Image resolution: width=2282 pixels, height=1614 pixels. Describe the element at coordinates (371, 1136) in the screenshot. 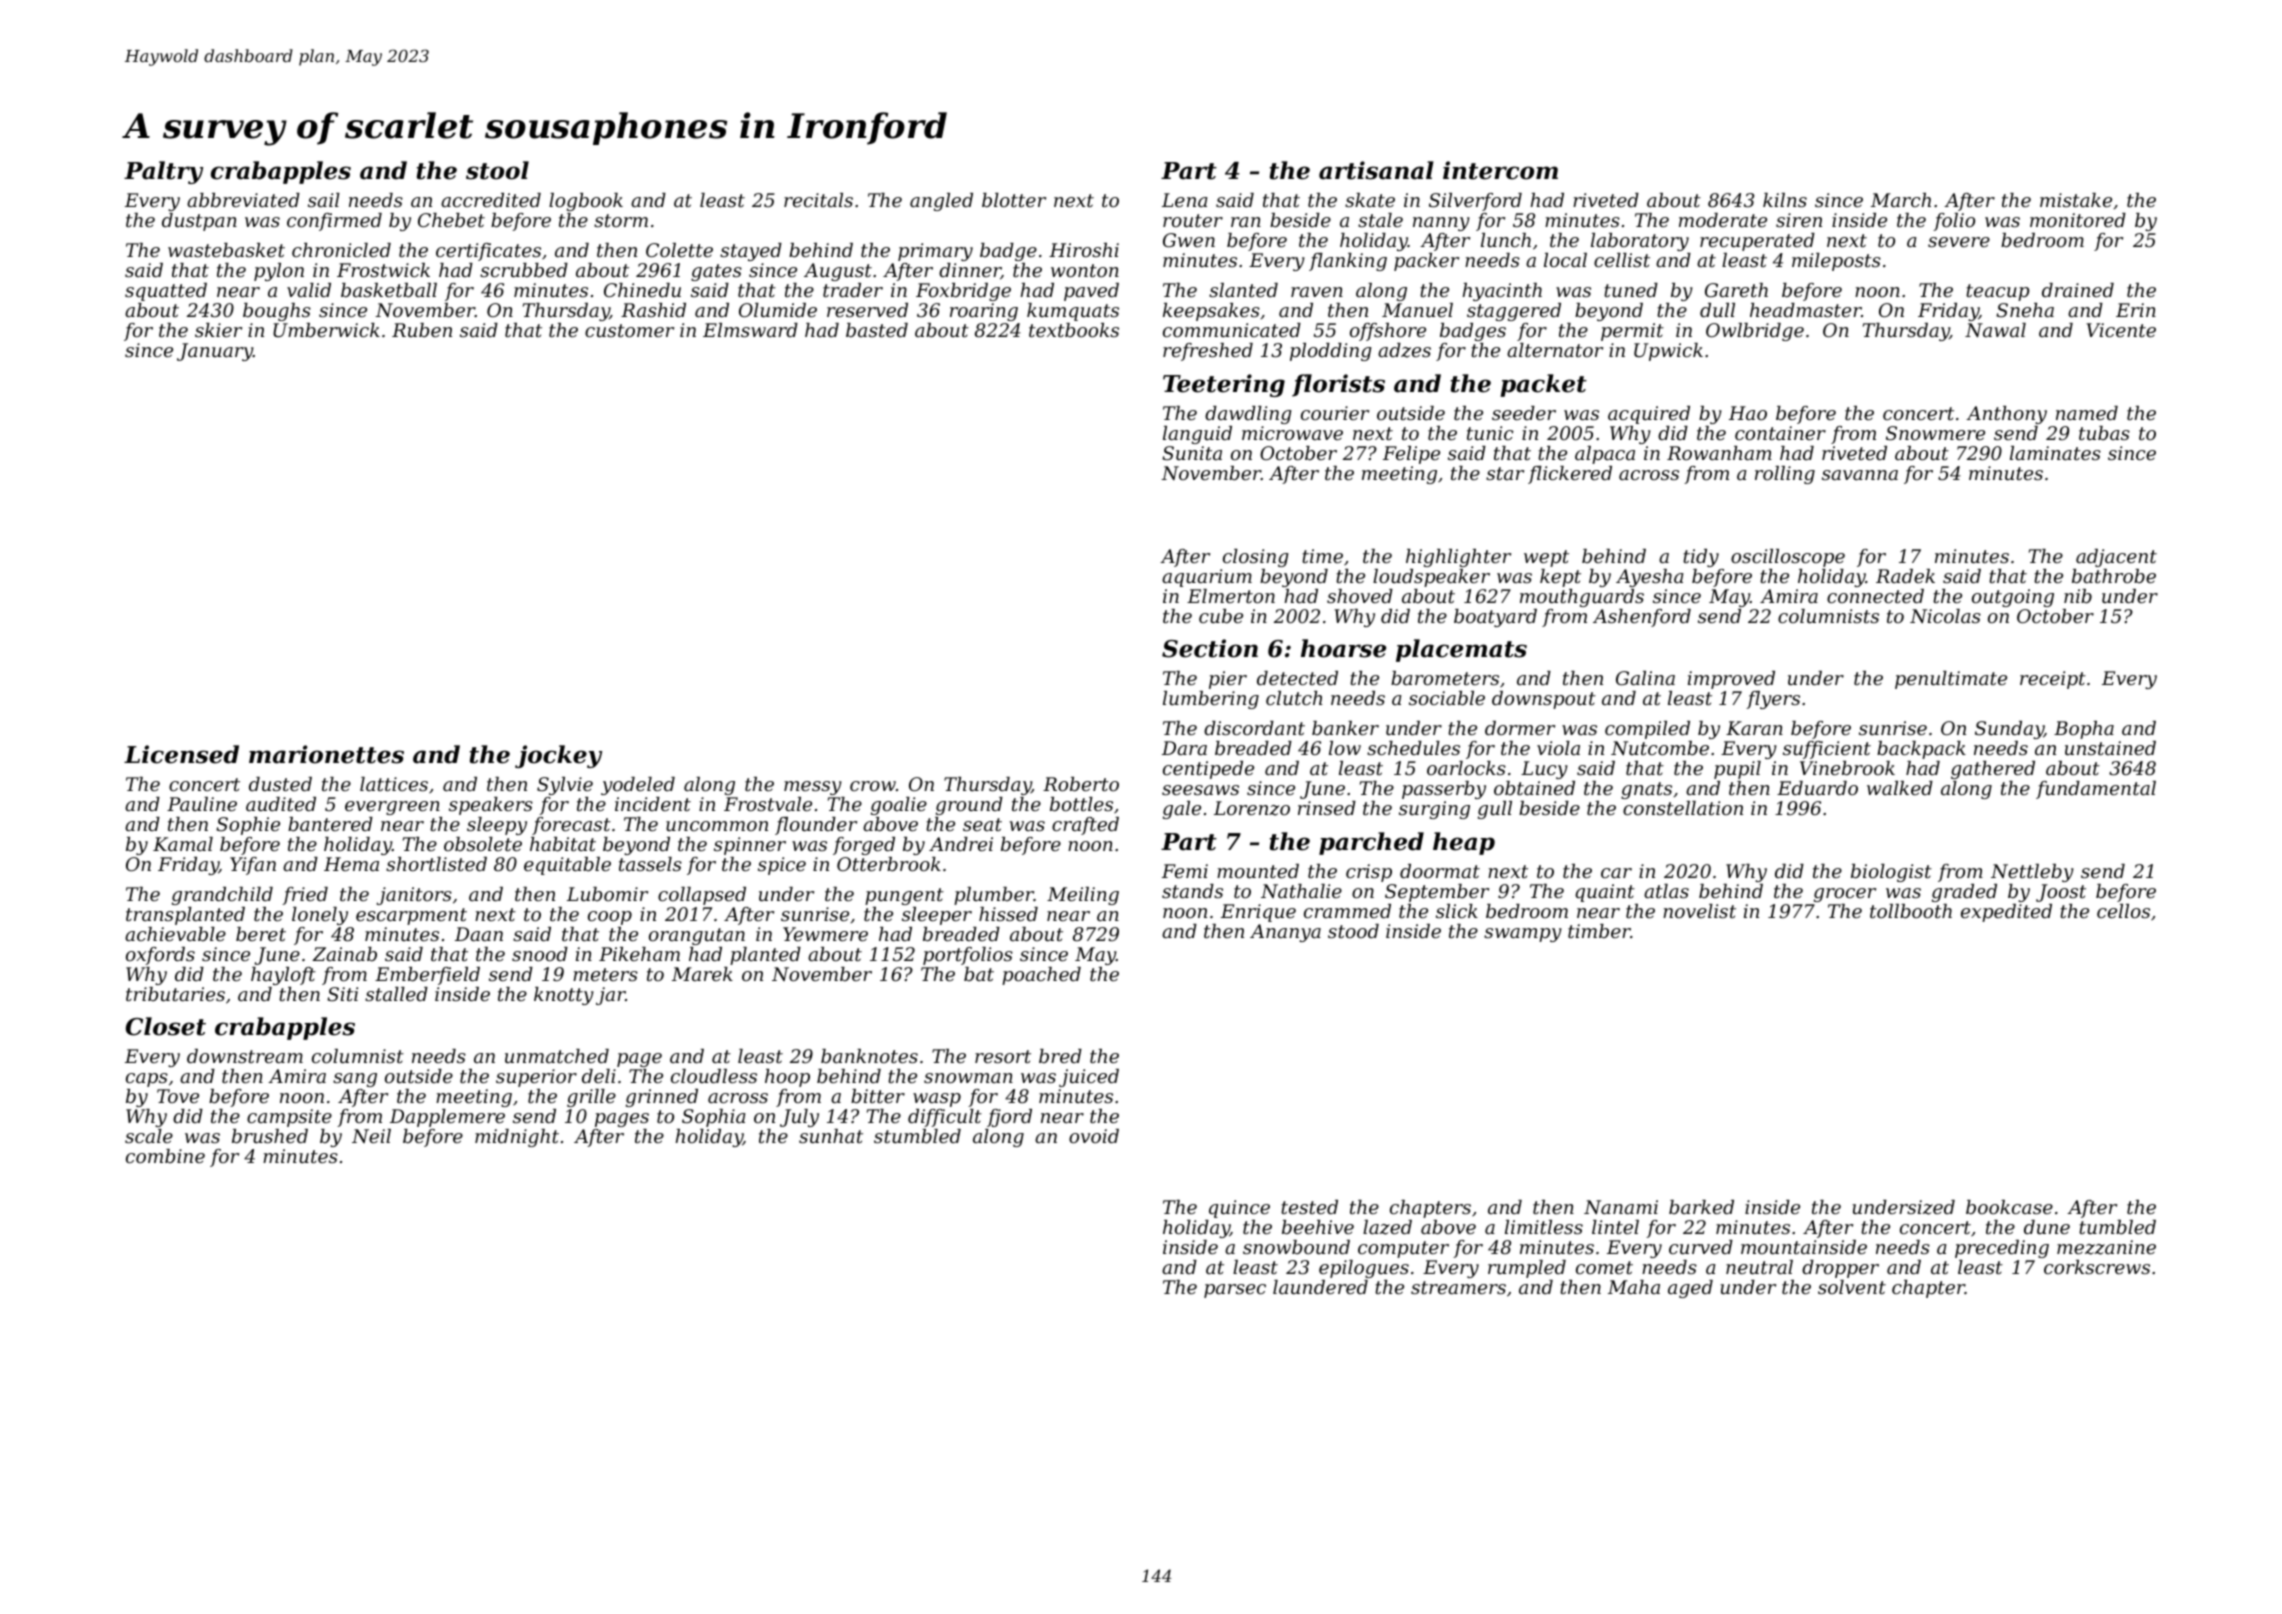

I see `Neil` at that location.
